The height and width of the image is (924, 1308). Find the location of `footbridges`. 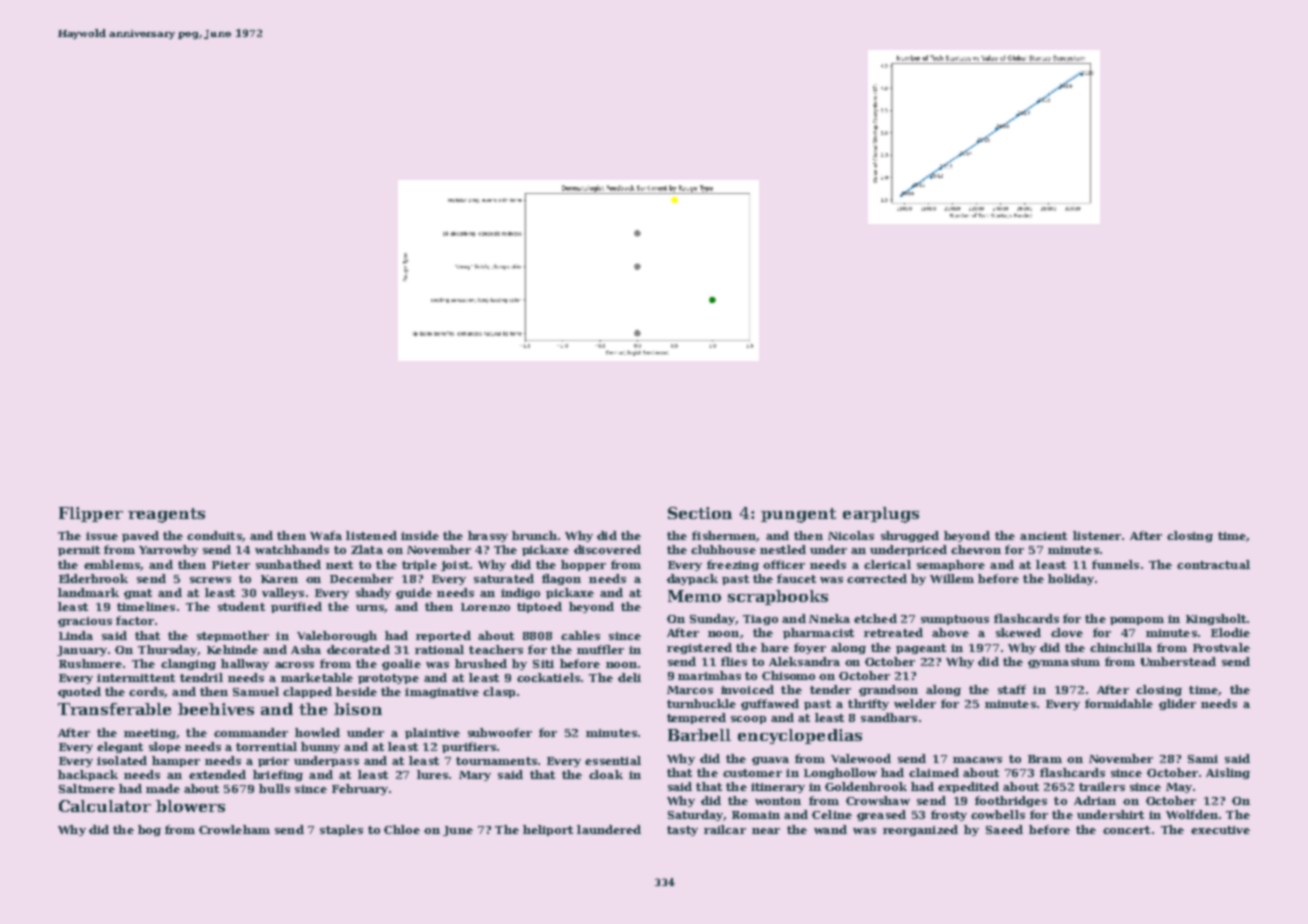

footbridges is located at coordinates (1011, 801).
